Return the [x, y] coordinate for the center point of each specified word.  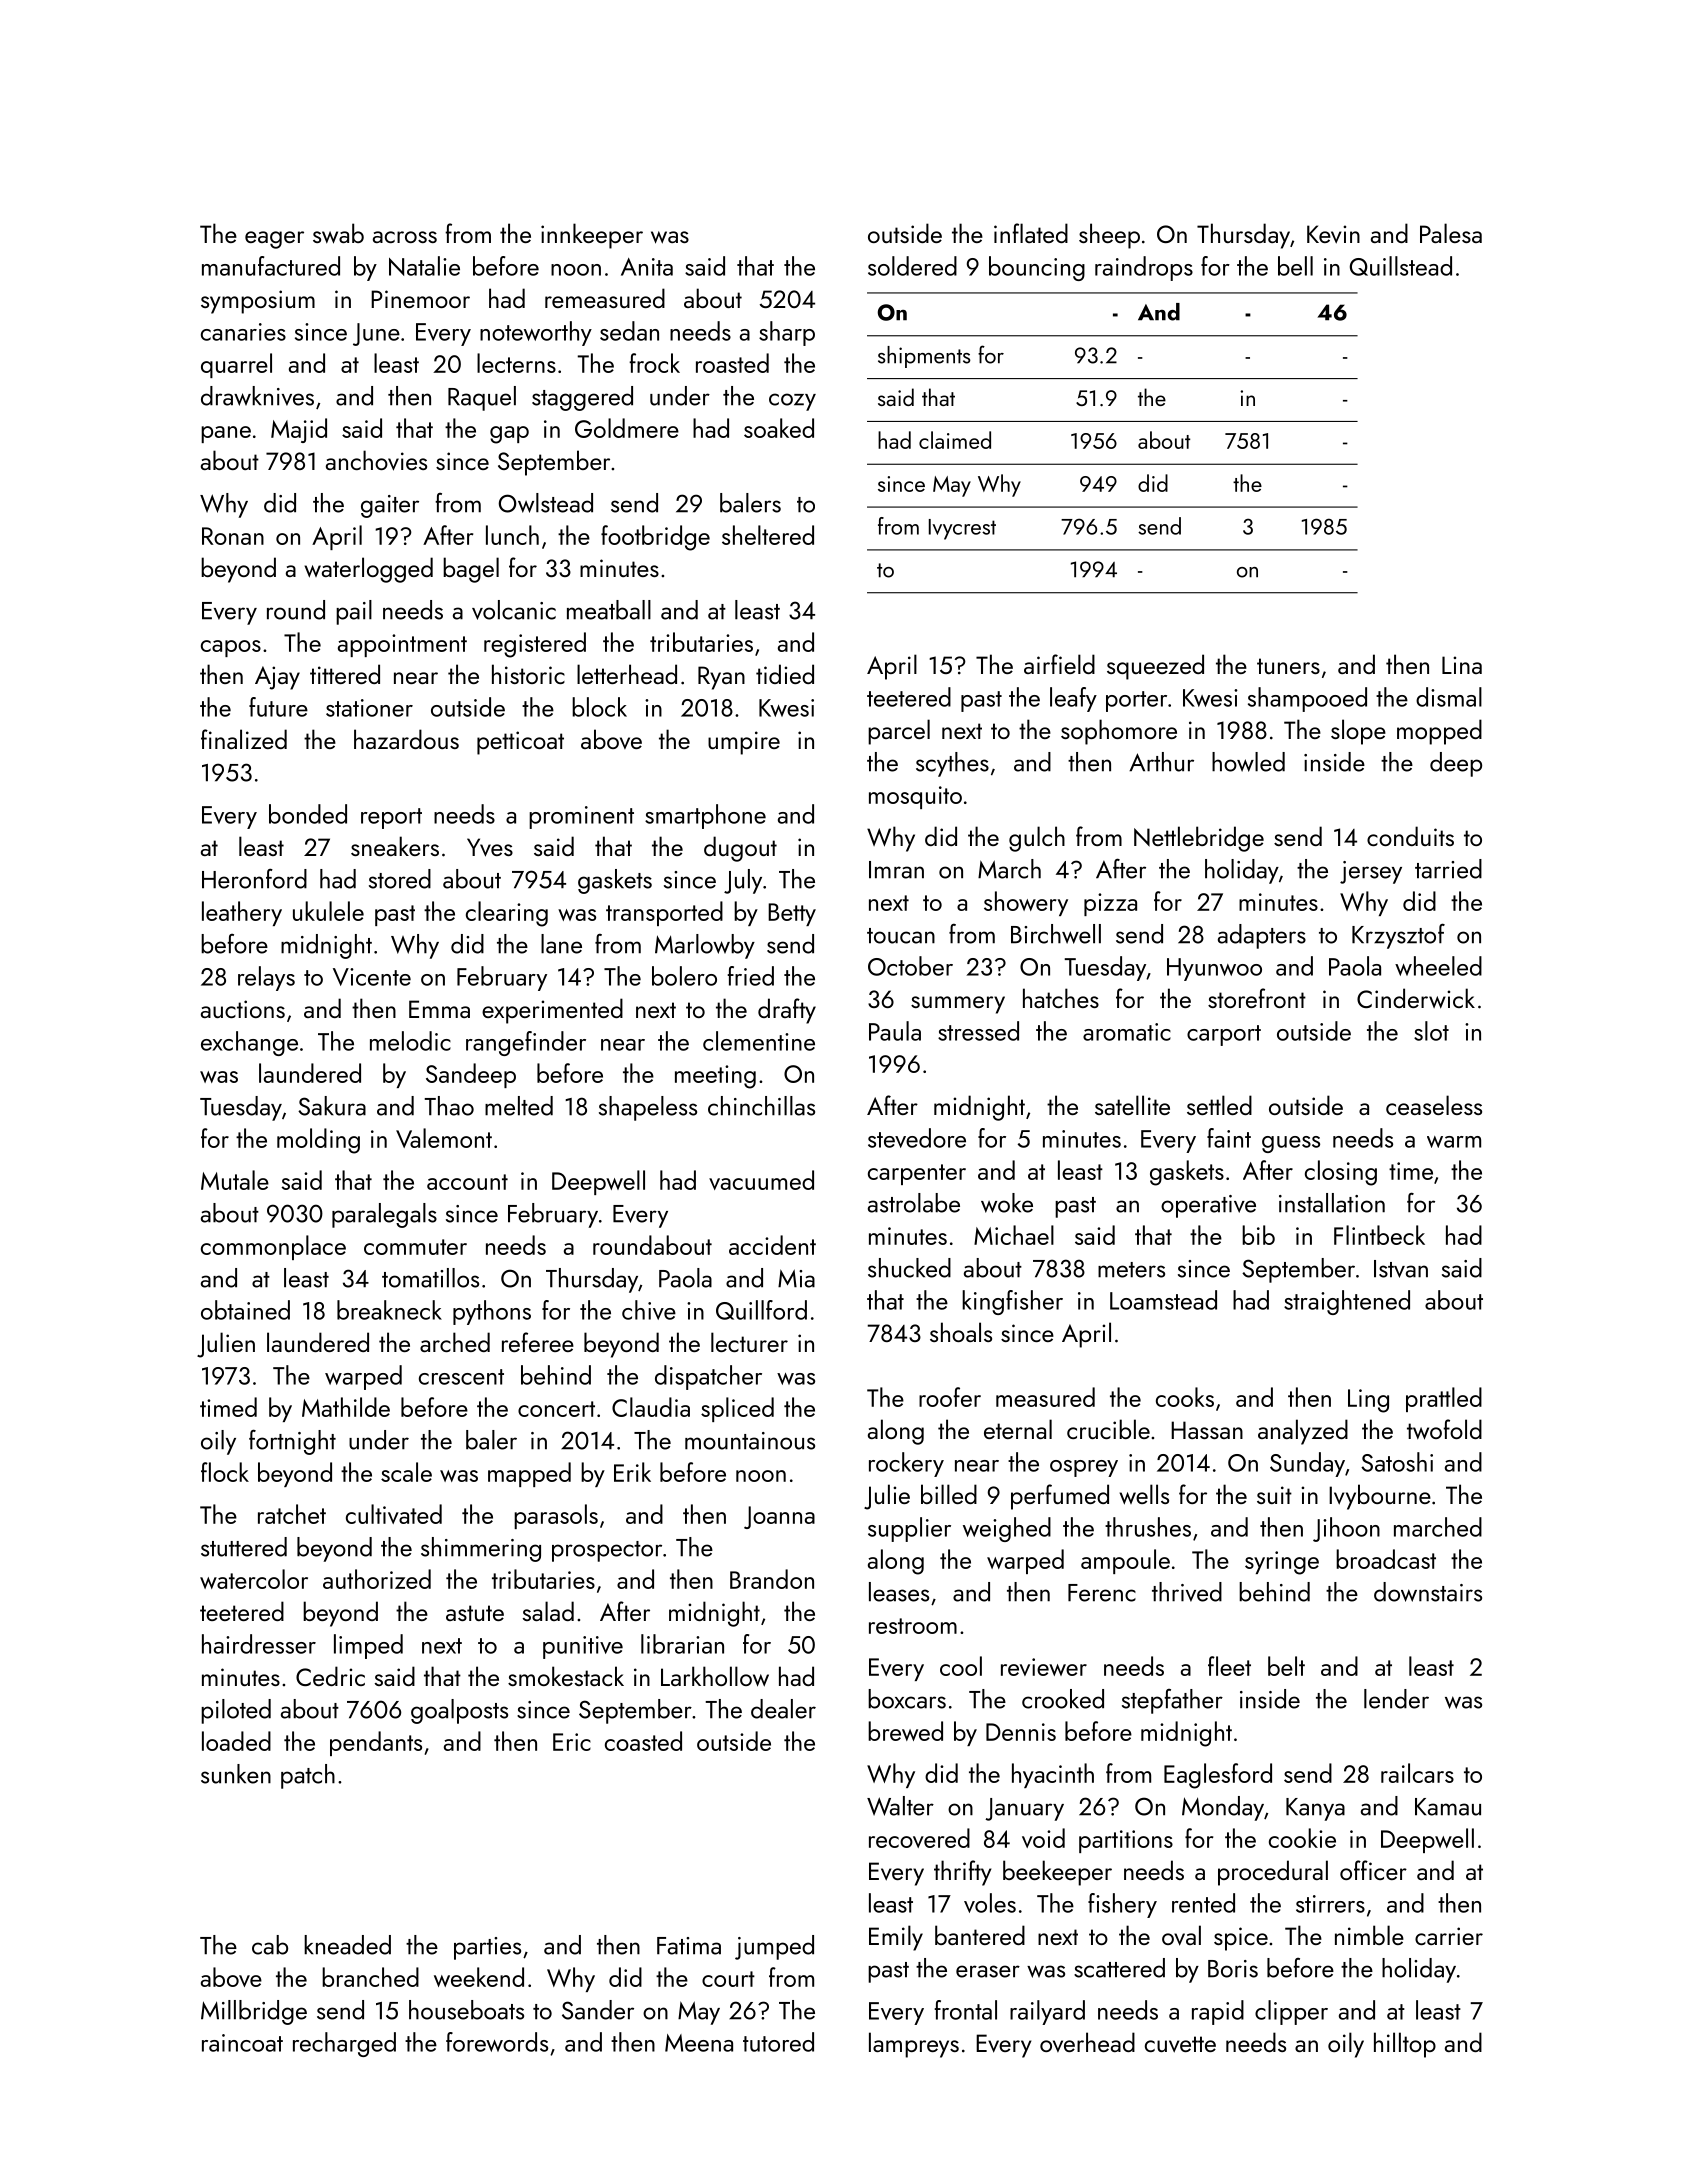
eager [274, 240]
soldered [912, 266]
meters [1131, 1270]
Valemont [444, 1138]
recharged [344, 2044]
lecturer [749, 1342]
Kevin [1333, 234]
